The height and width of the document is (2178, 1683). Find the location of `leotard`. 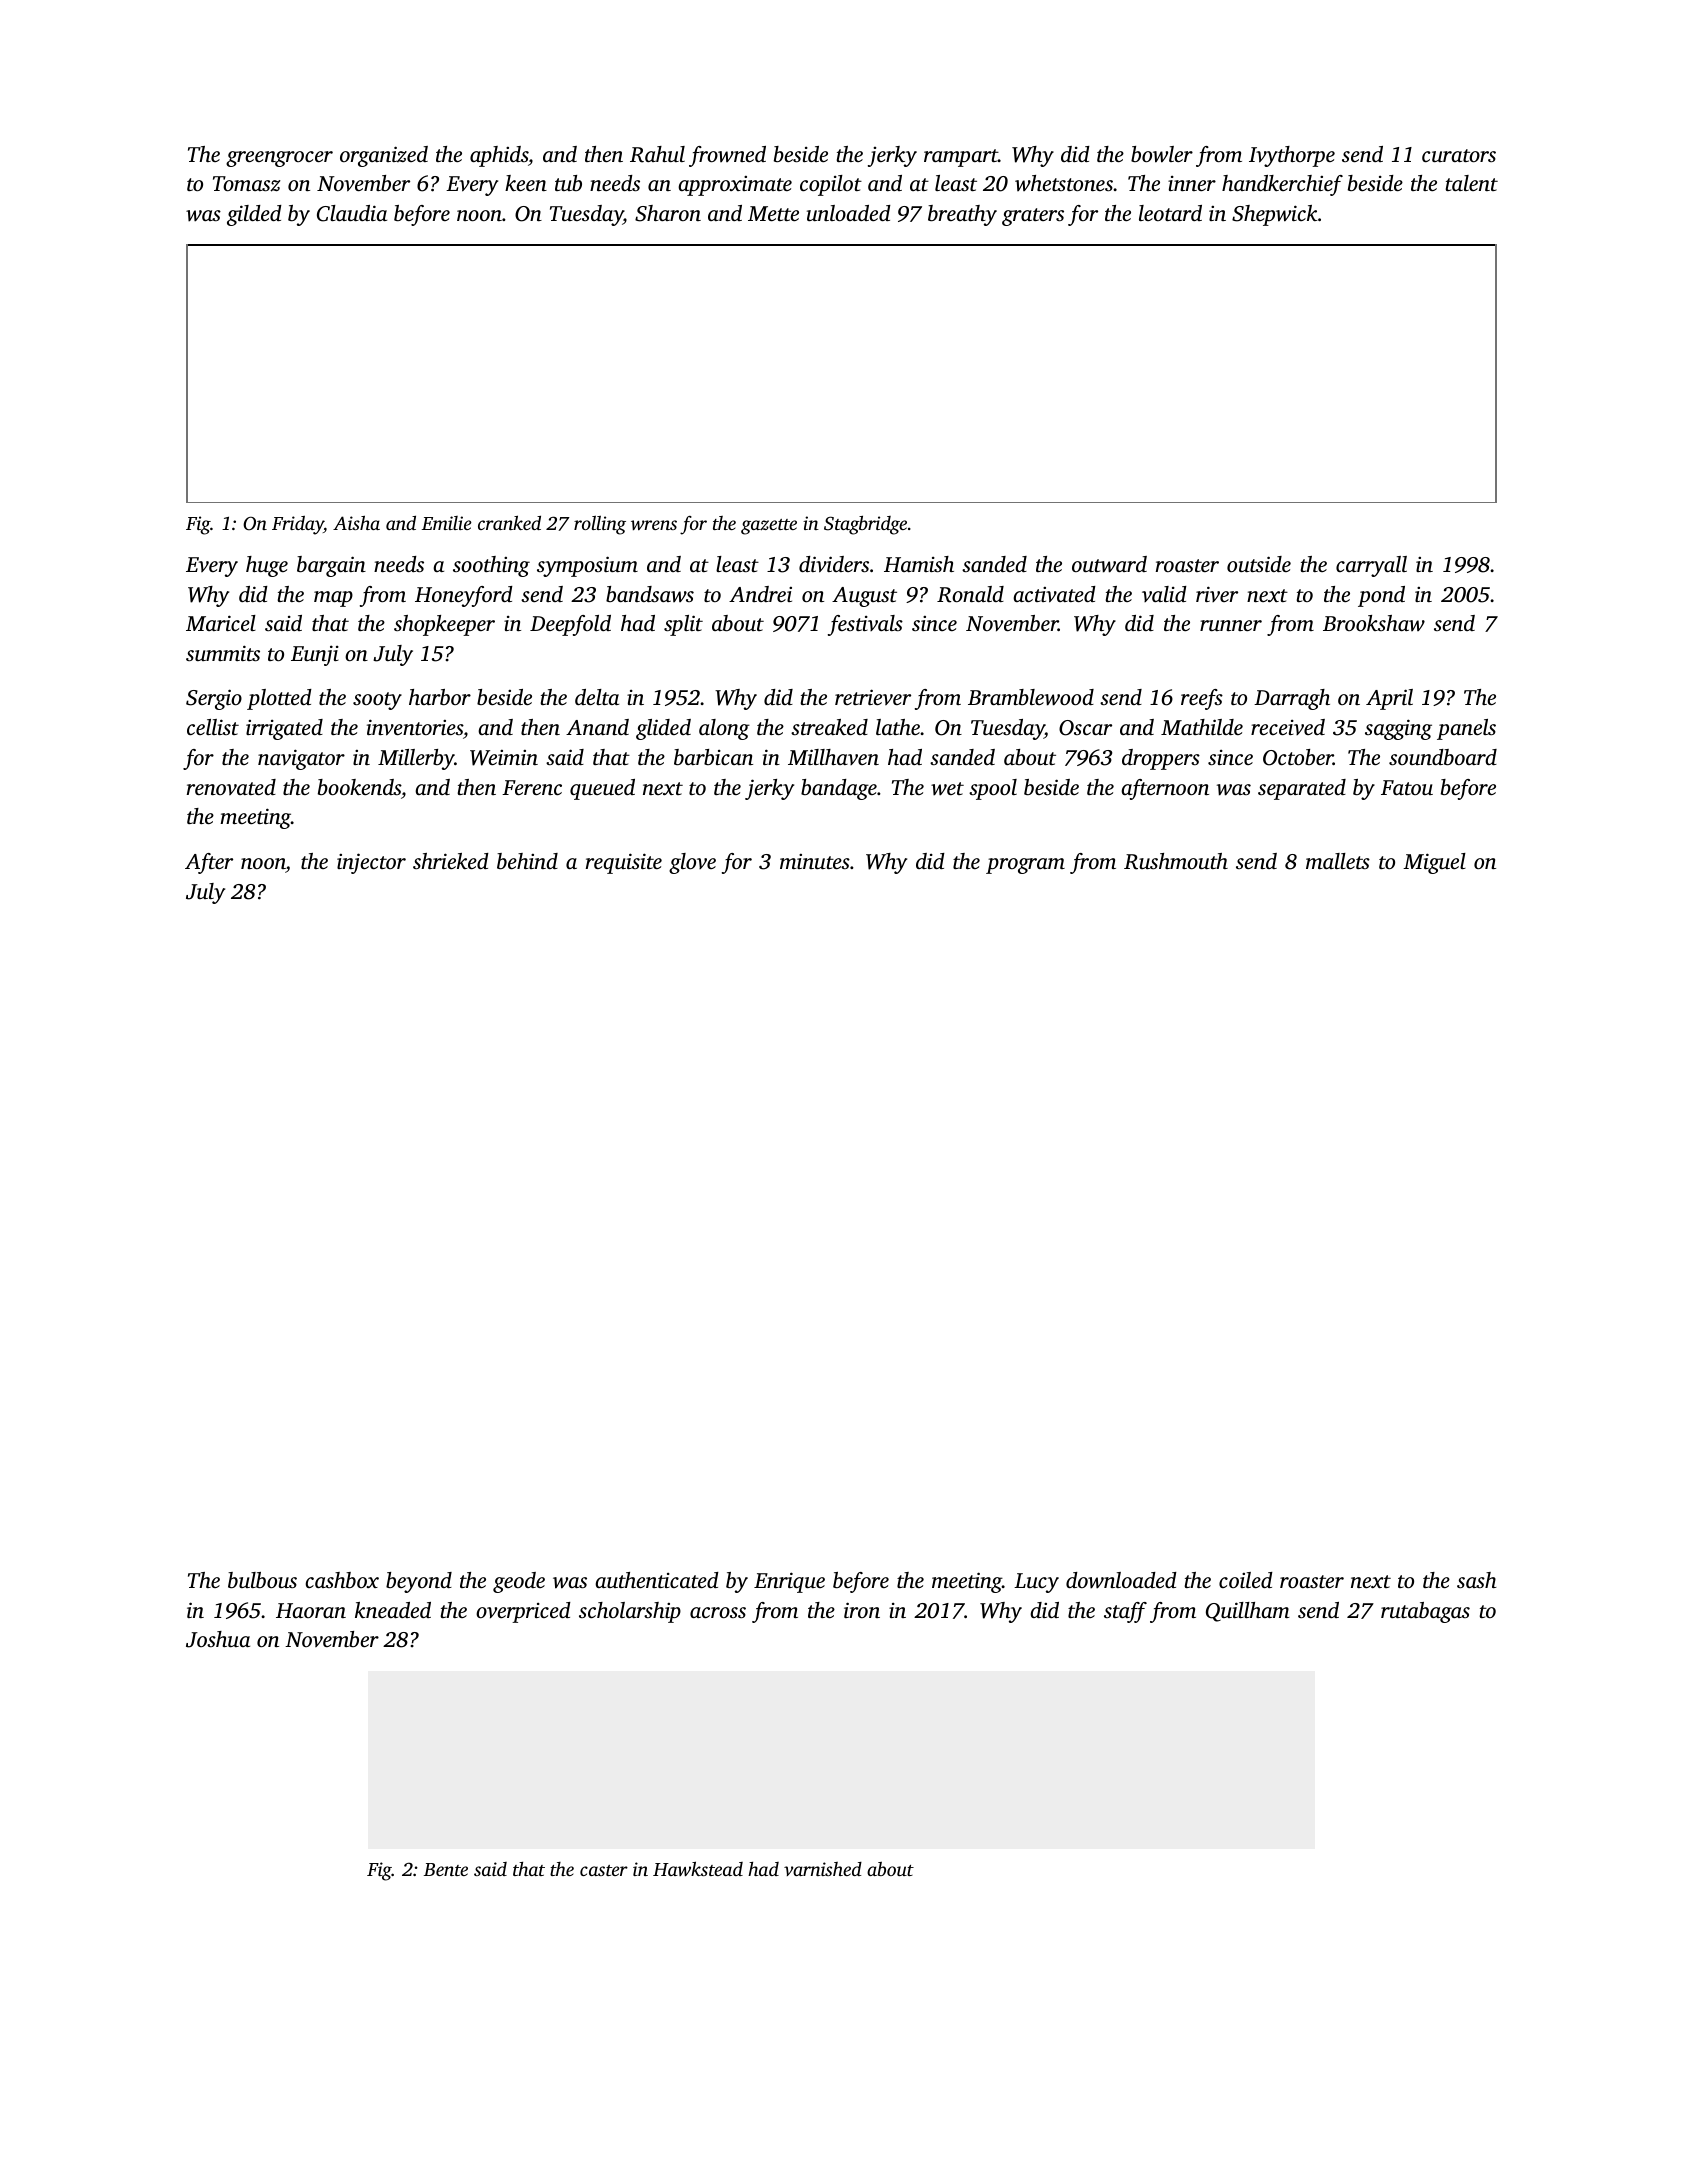

leotard is located at coordinates (1170, 213).
